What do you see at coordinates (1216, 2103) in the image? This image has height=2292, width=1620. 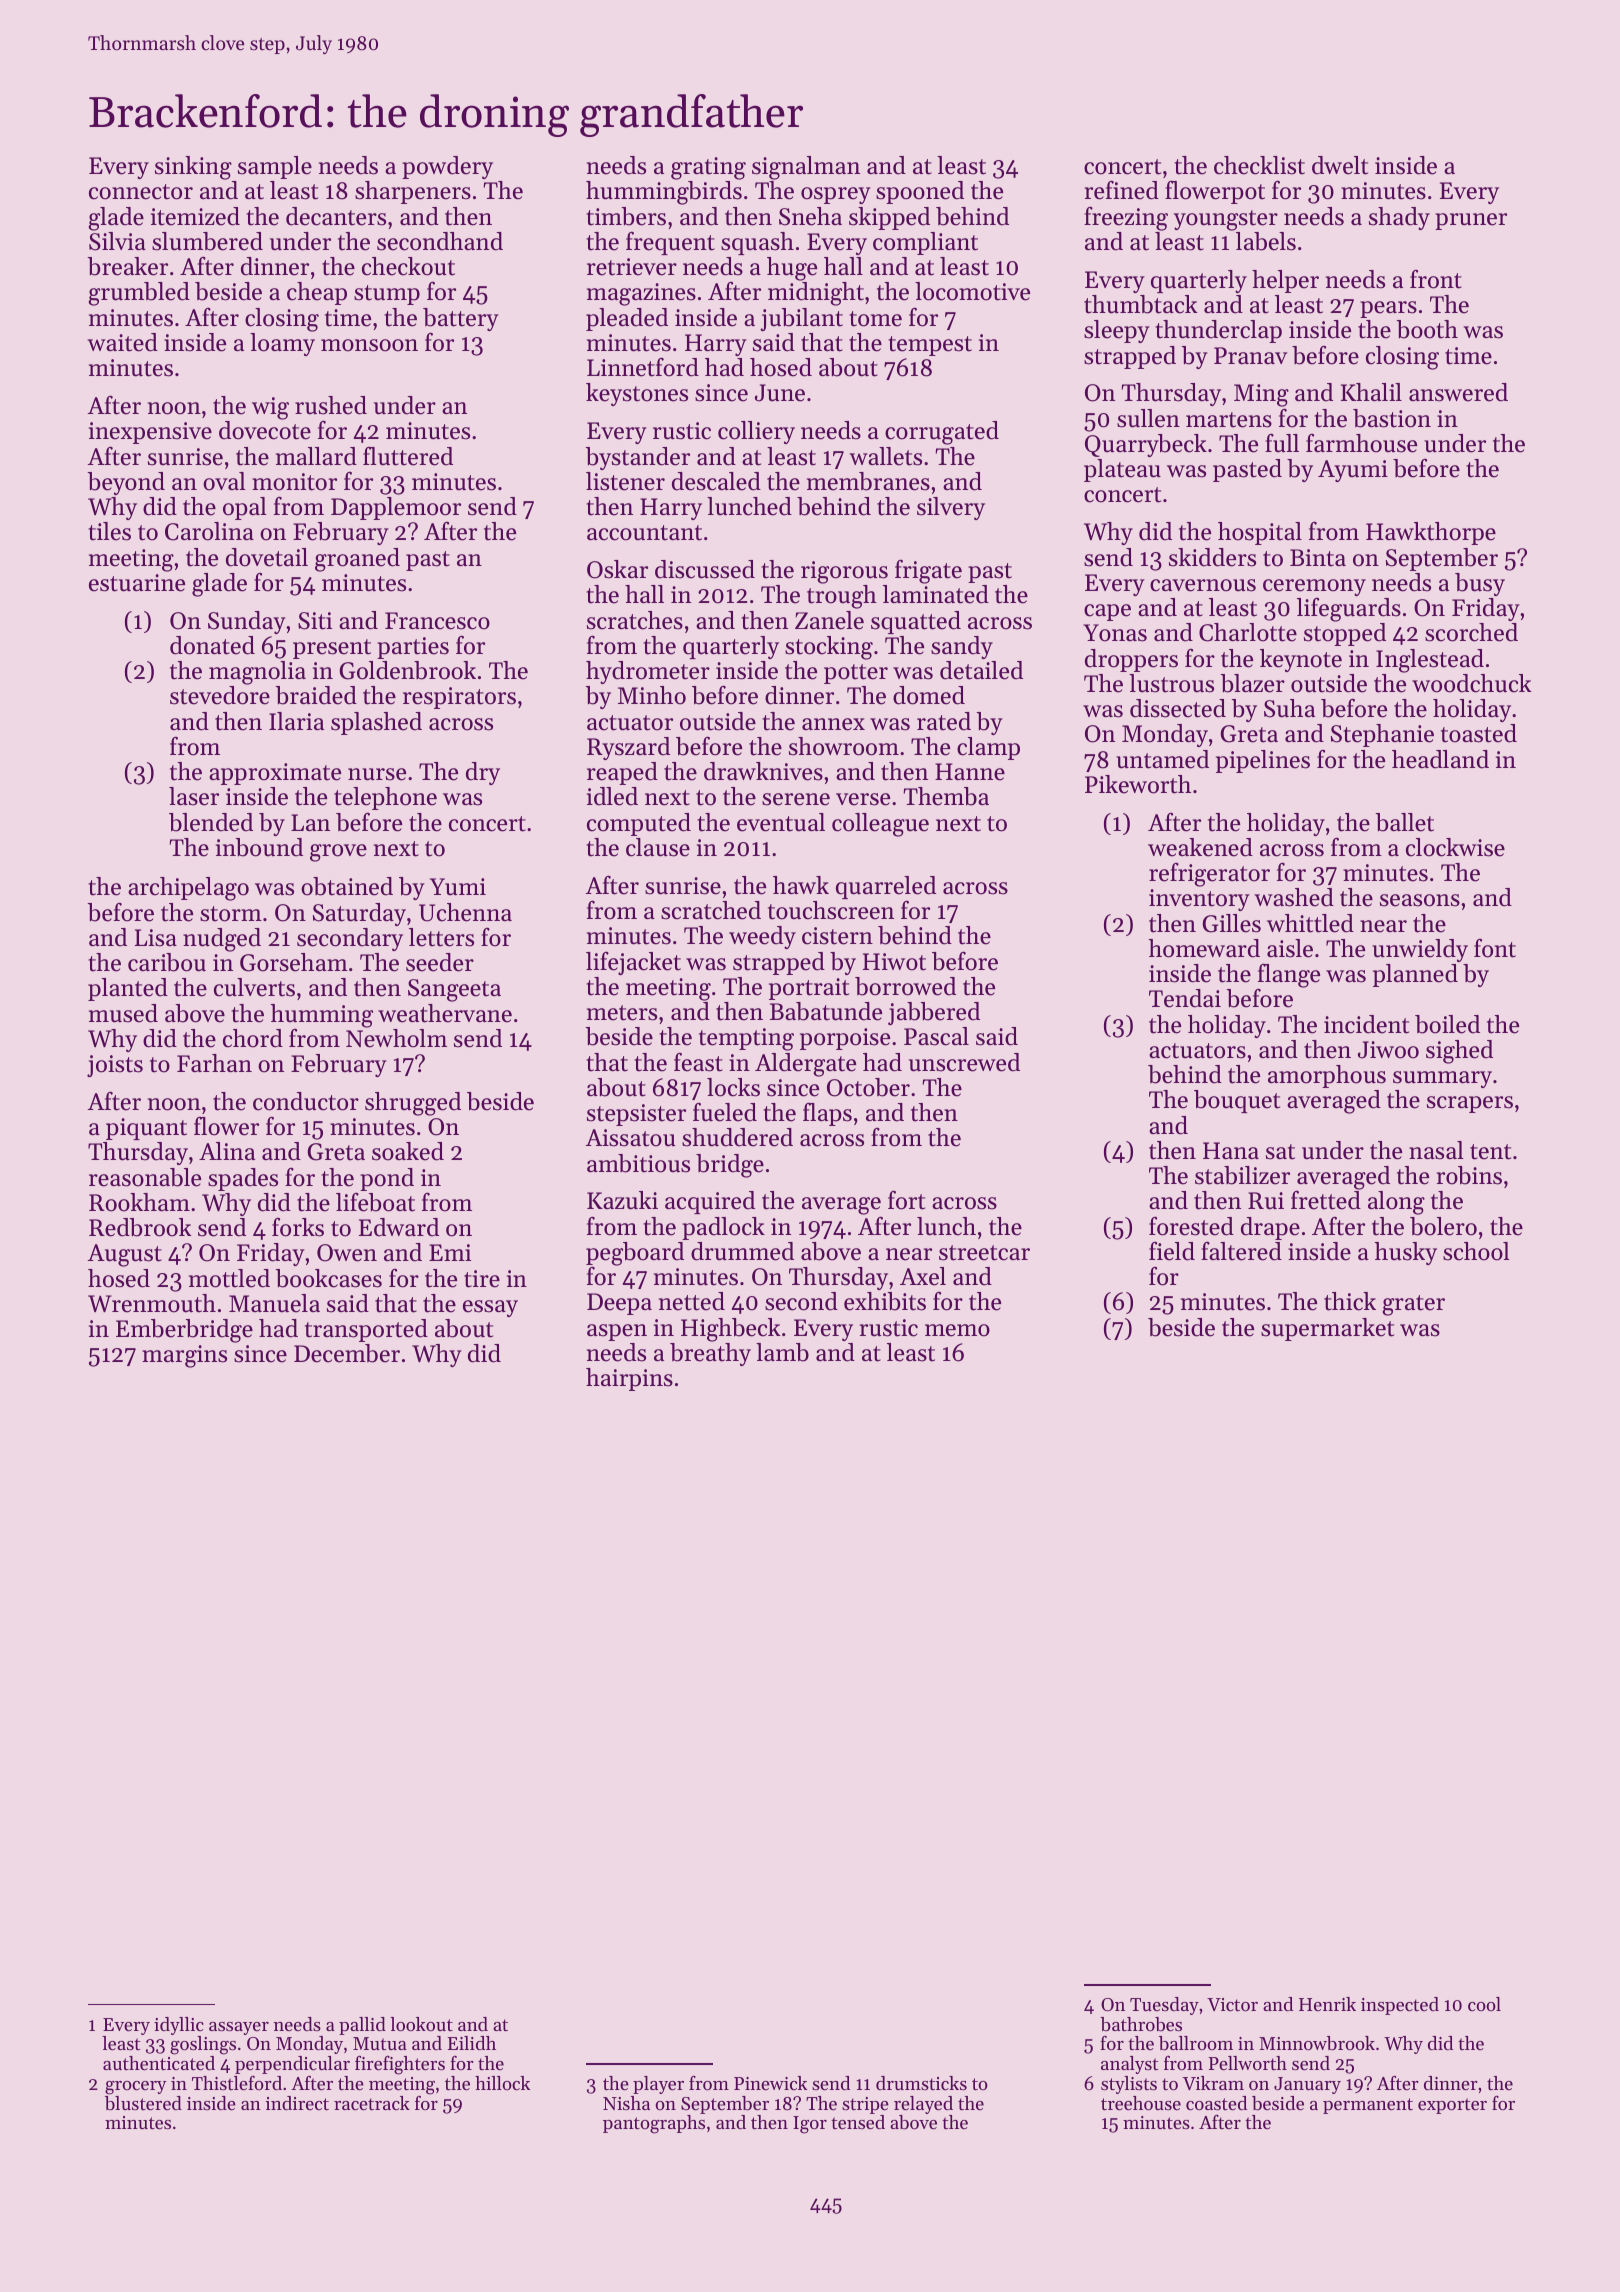 I see `coasted` at bounding box center [1216, 2103].
